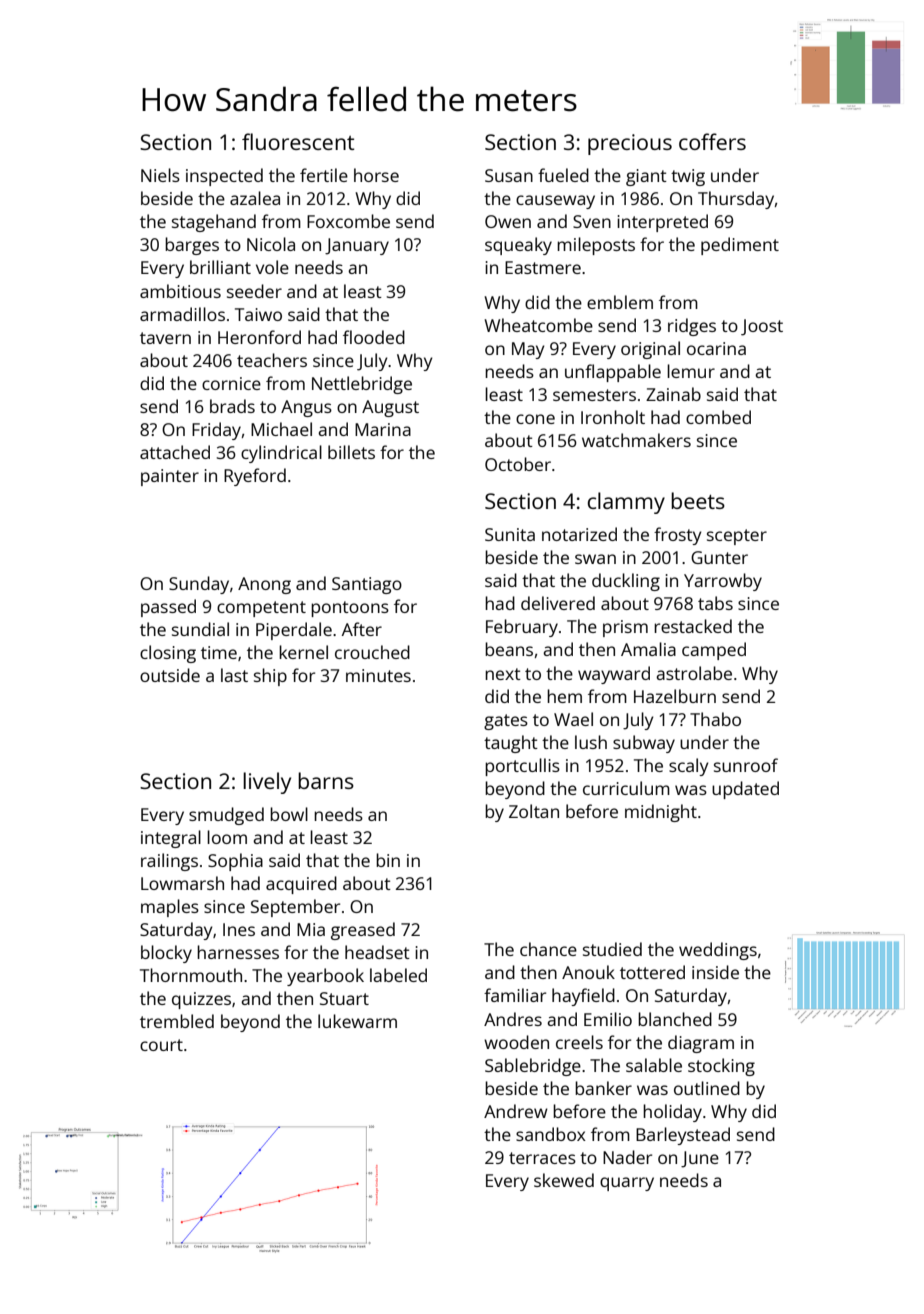 Image resolution: width=924 pixels, height=1314 pixels. I want to click on lukewarm, so click(357, 1021).
